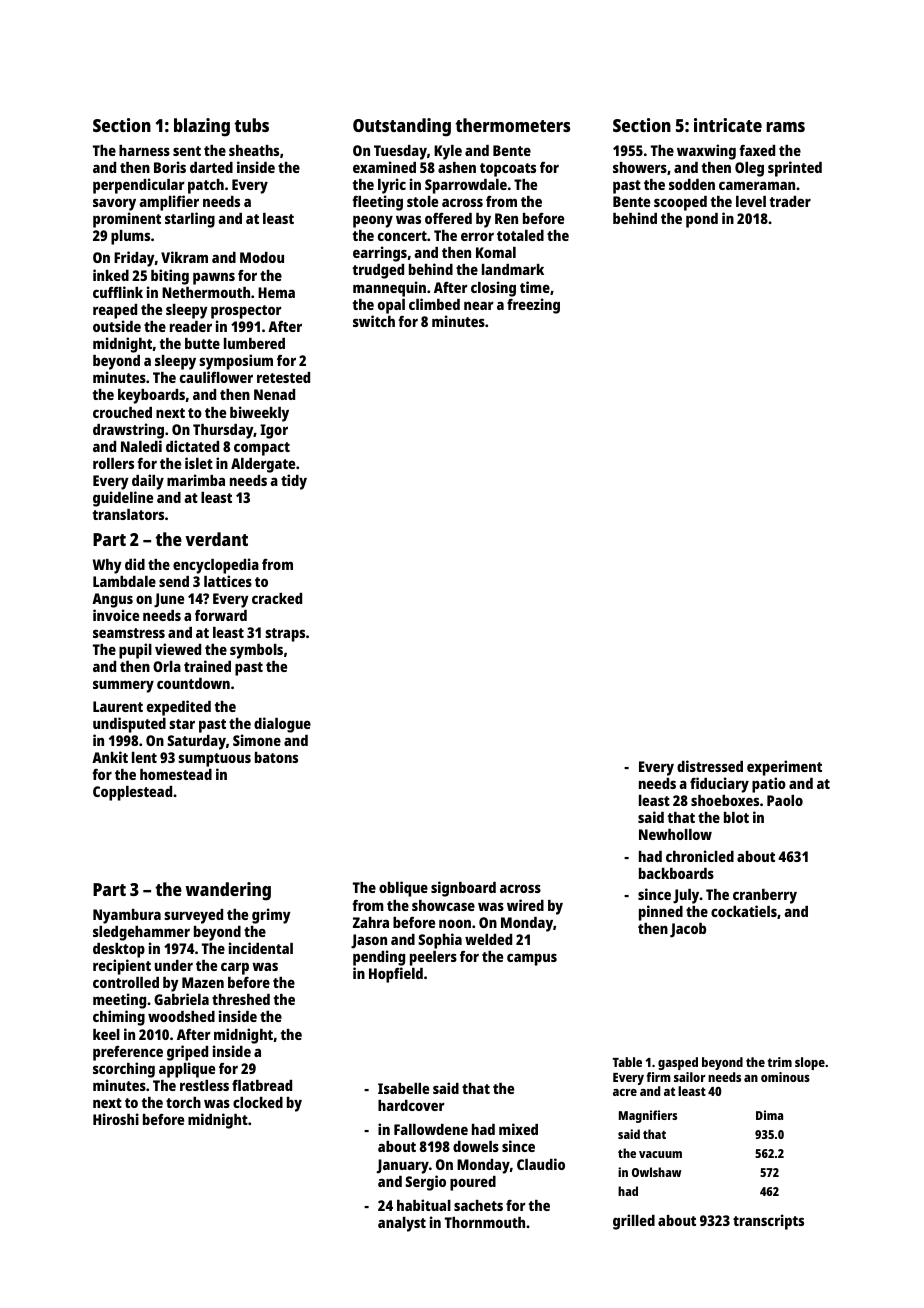 The image size is (924, 1308). Describe the element at coordinates (533, 306) in the page. I see `freezing` at that location.
